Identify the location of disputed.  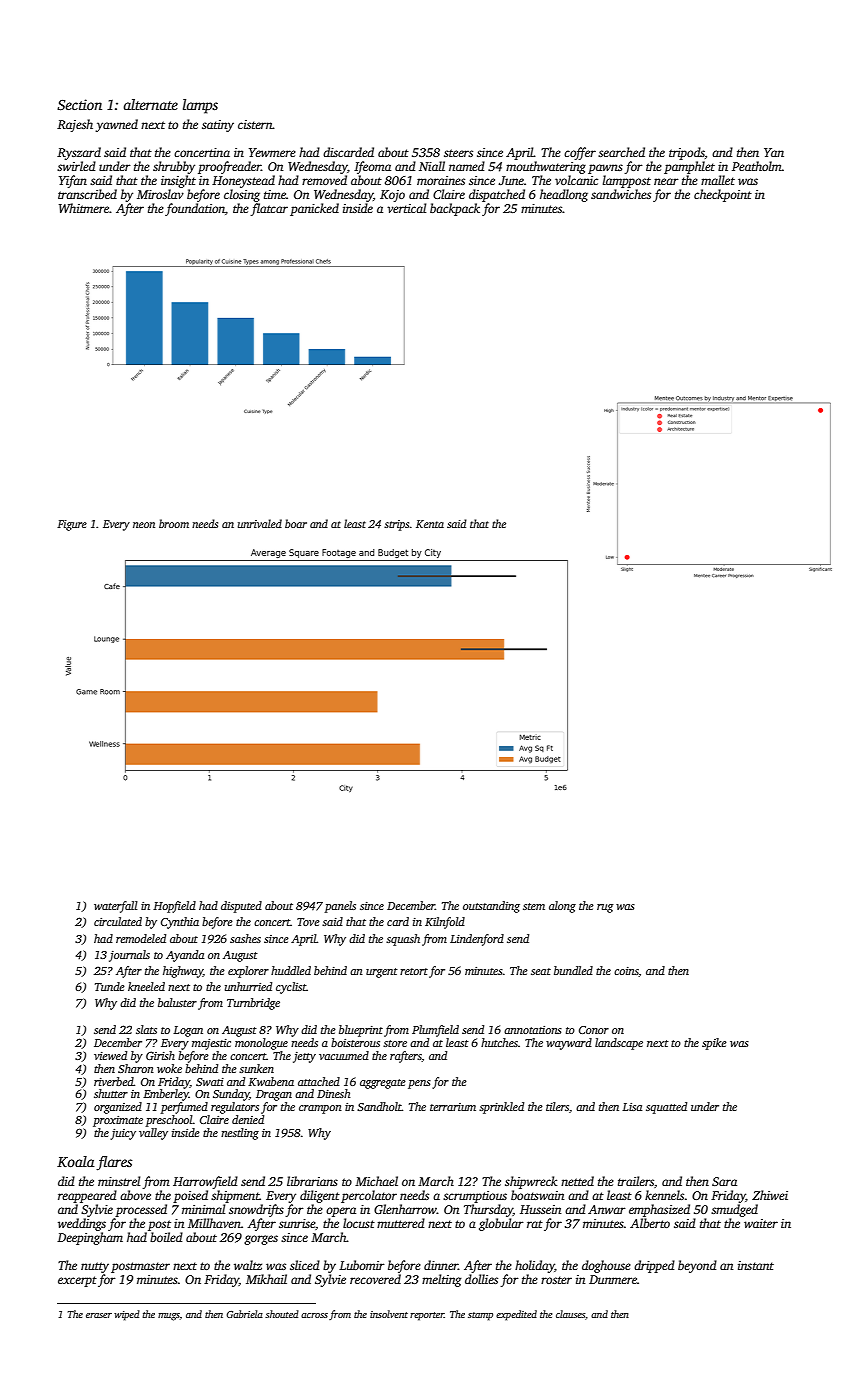
(241, 907).
